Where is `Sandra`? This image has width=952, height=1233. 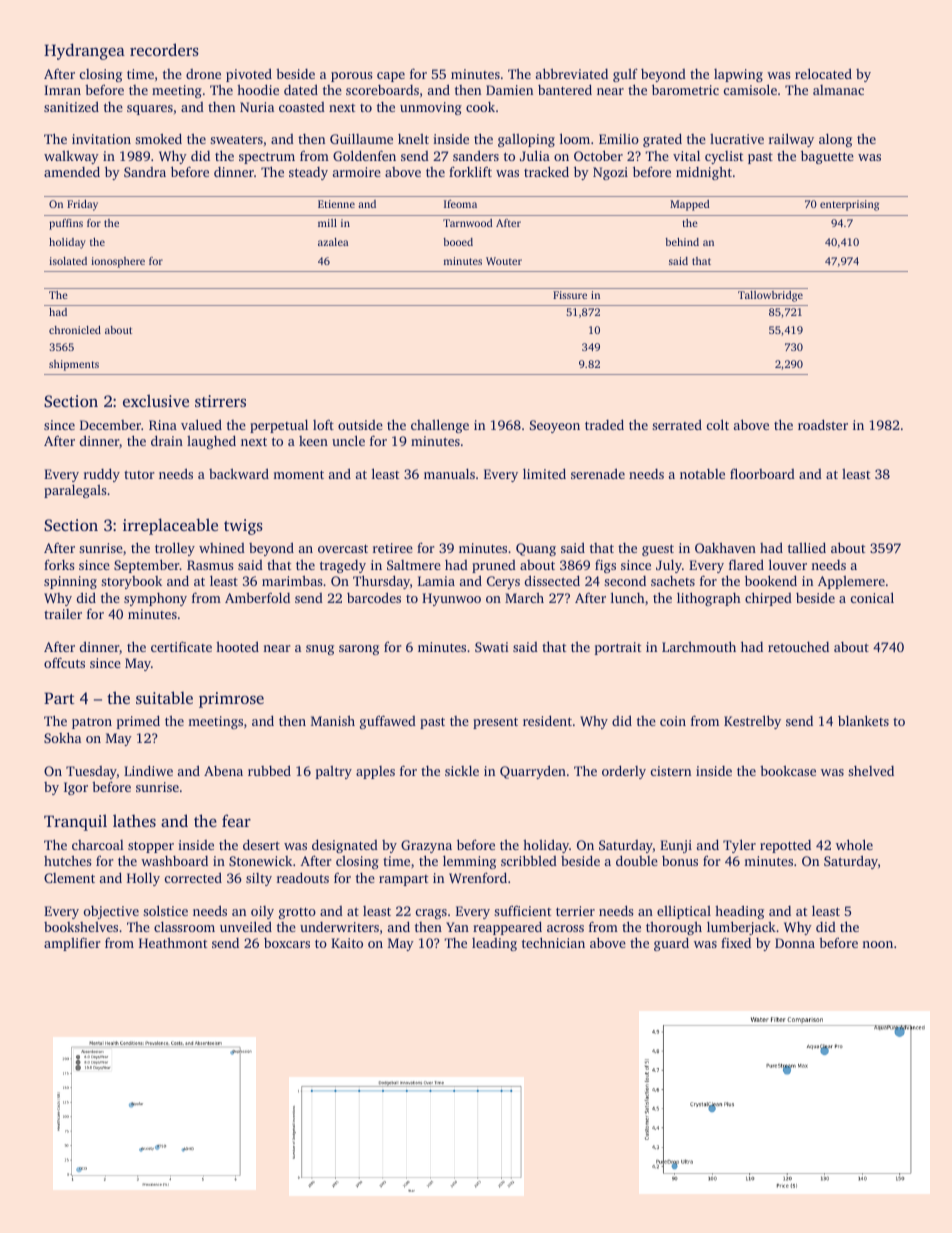
Sandra is located at coordinates (145, 172).
